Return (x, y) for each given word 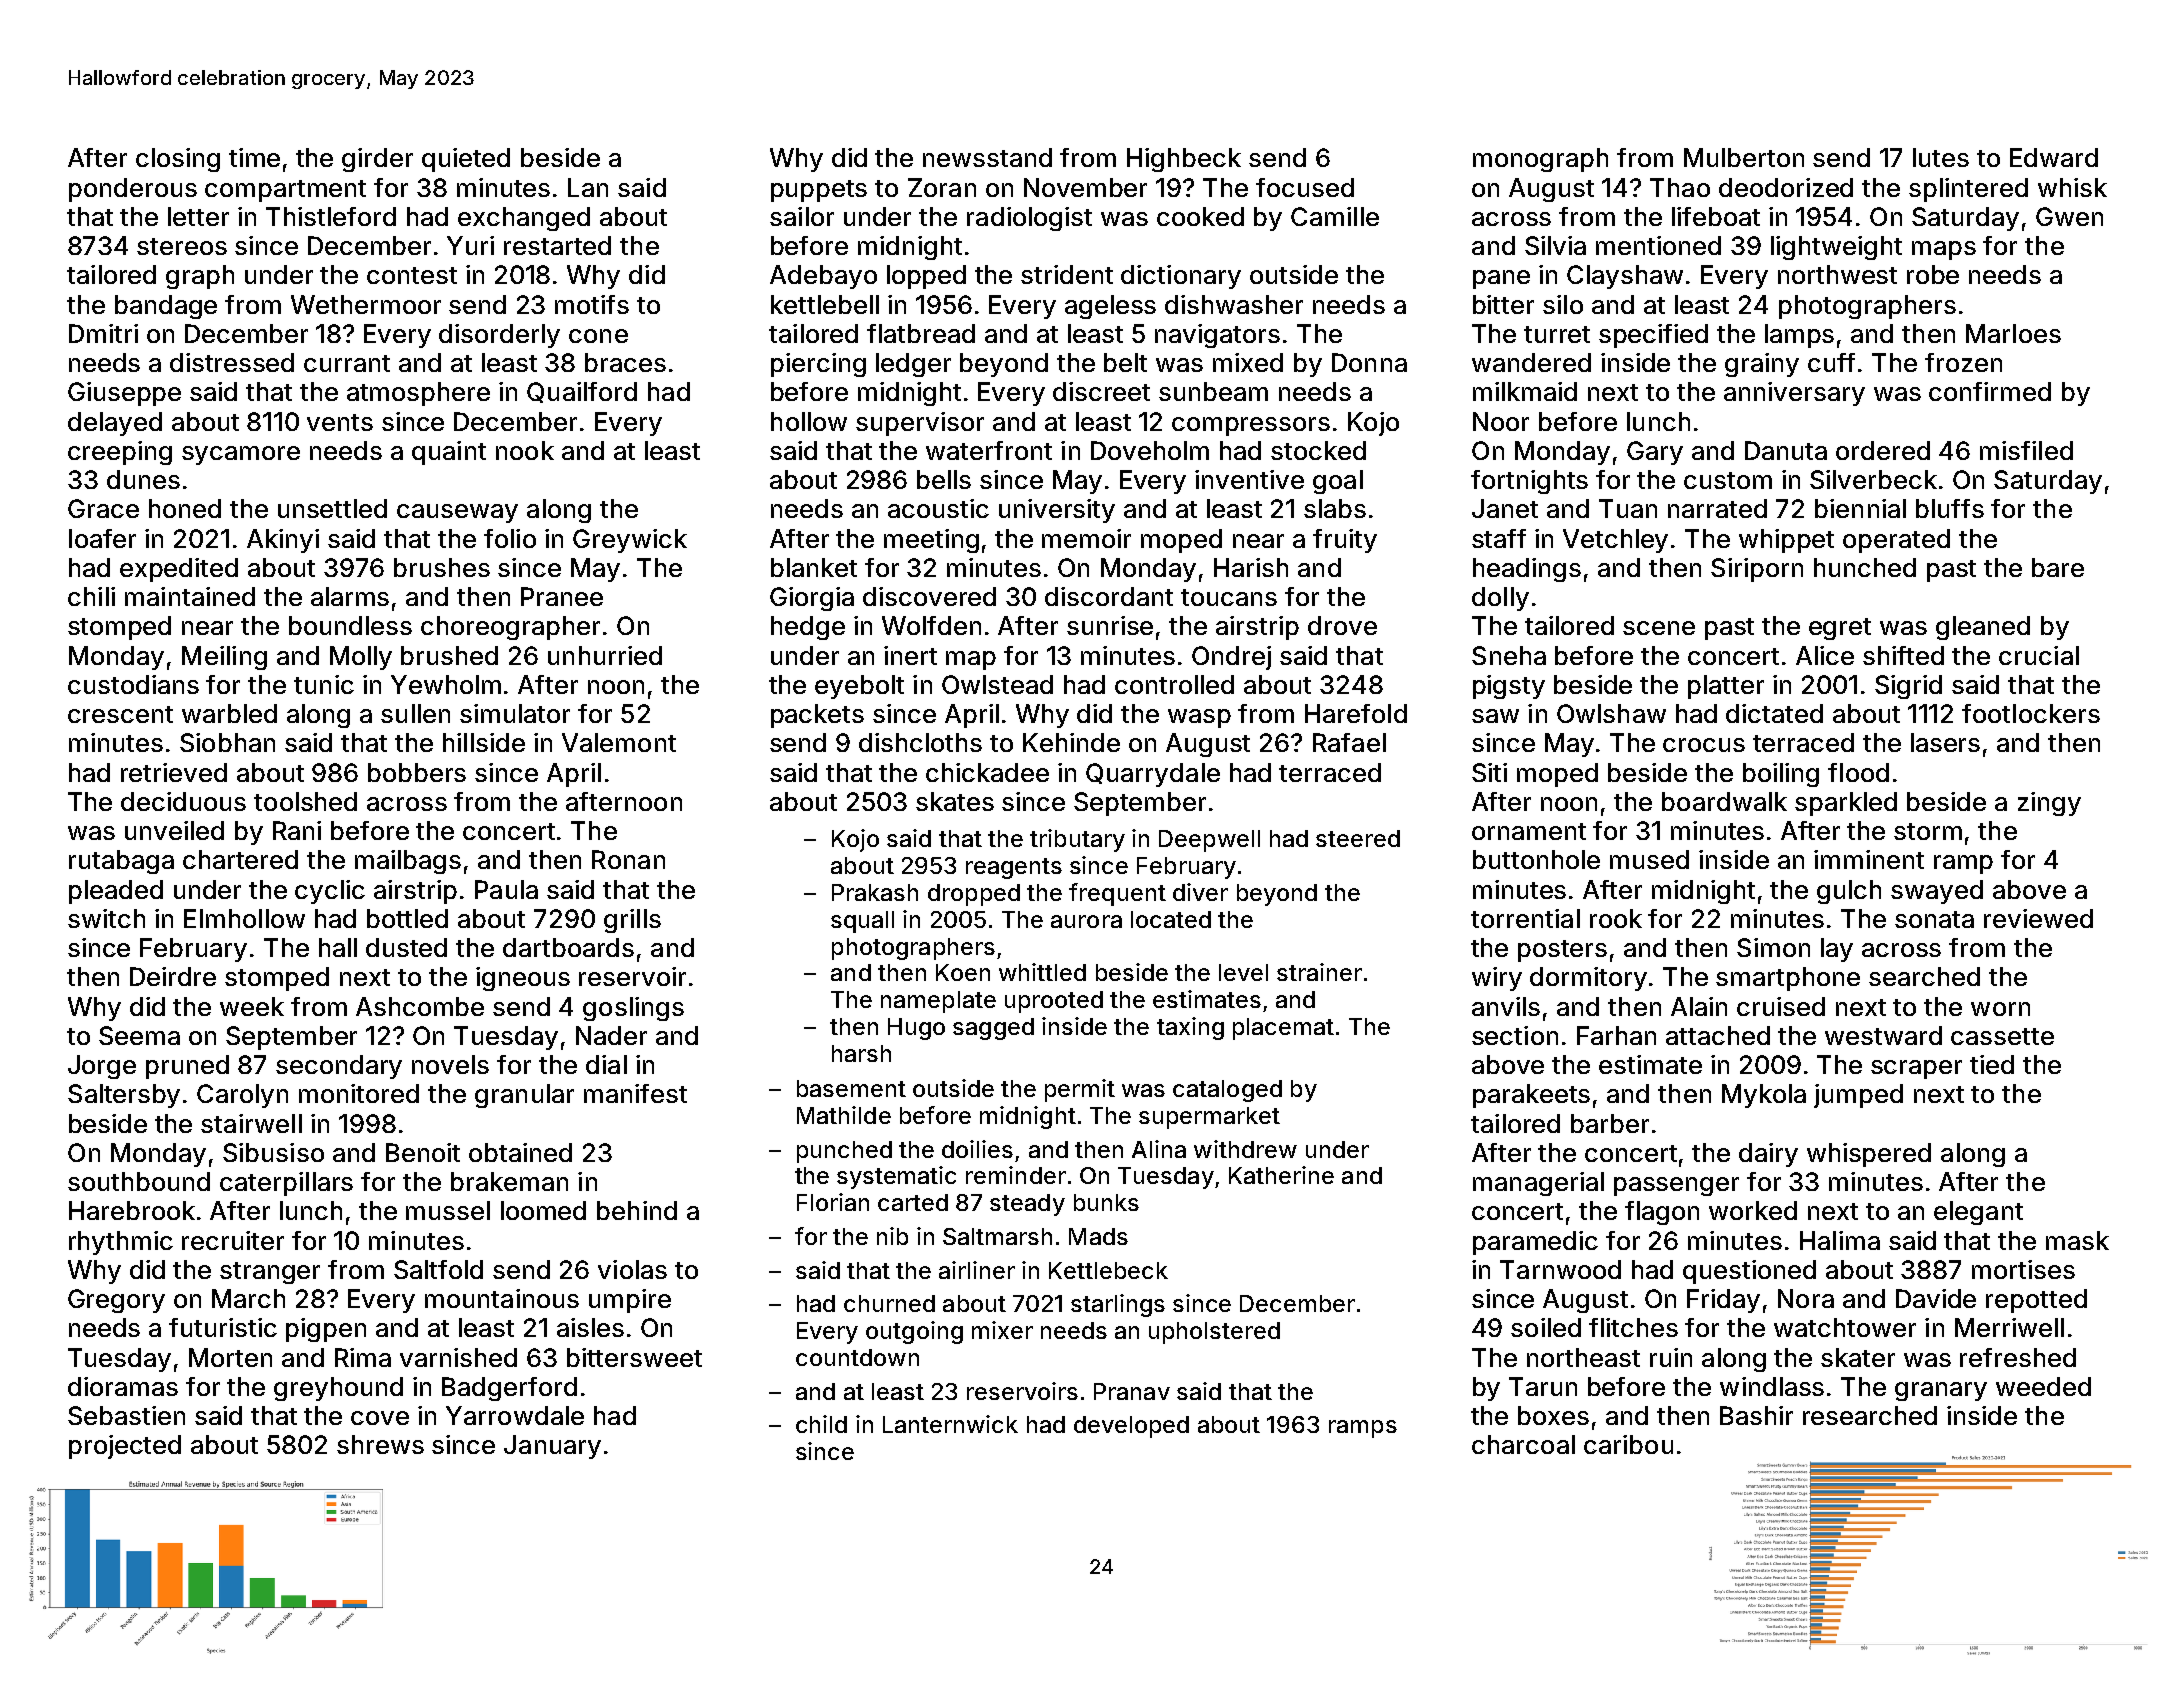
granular (524, 1096)
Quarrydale (1153, 775)
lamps (1799, 336)
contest (412, 275)
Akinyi (283, 541)
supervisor (920, 424)
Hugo (916, 1029)
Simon (1773, 947)
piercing (818, 365)
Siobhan (227, 742)
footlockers (2031, 713)
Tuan (1628, 508)
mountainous (502, 1298)
